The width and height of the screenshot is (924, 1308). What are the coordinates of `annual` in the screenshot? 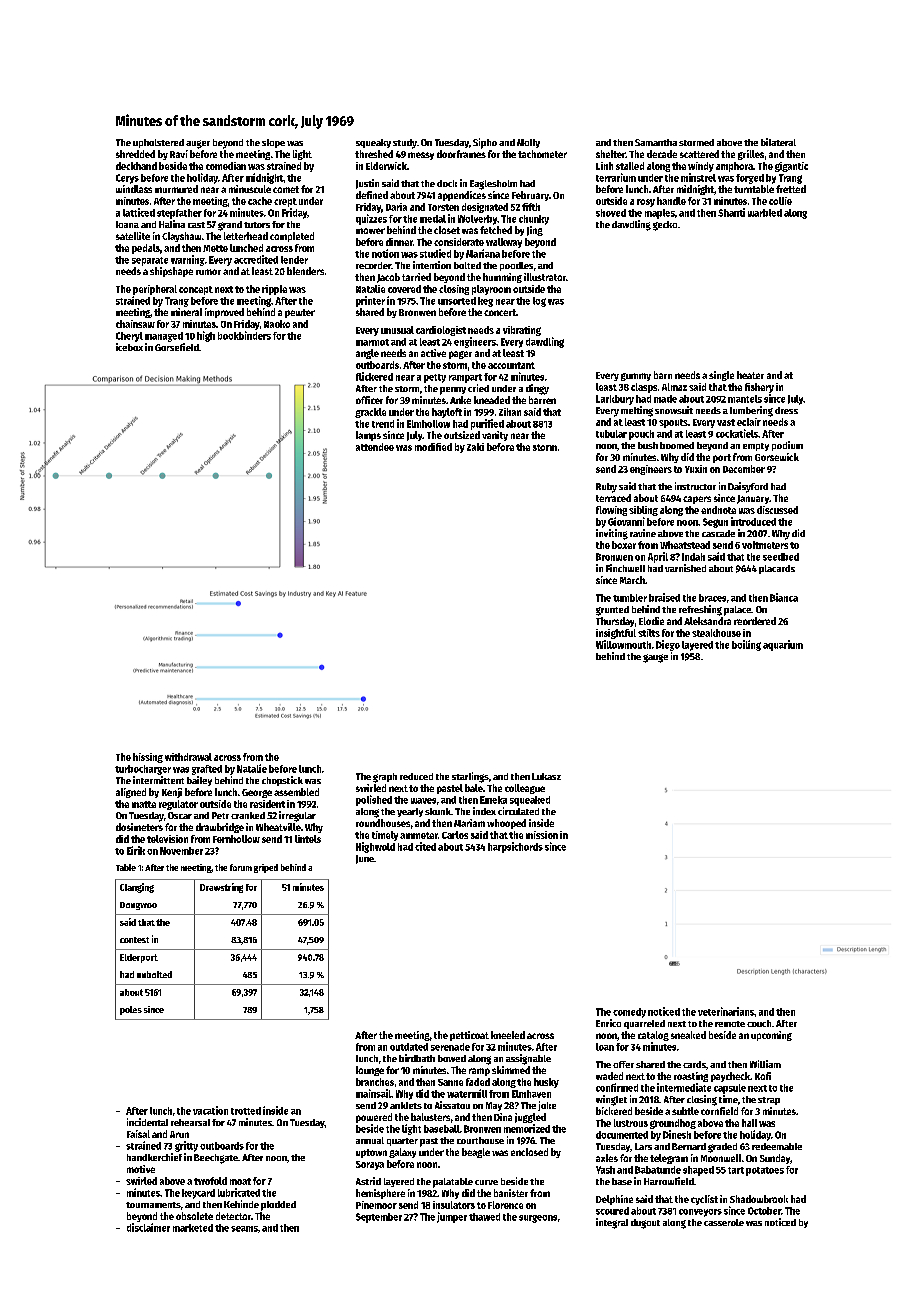 It's located at (370, 1140).
